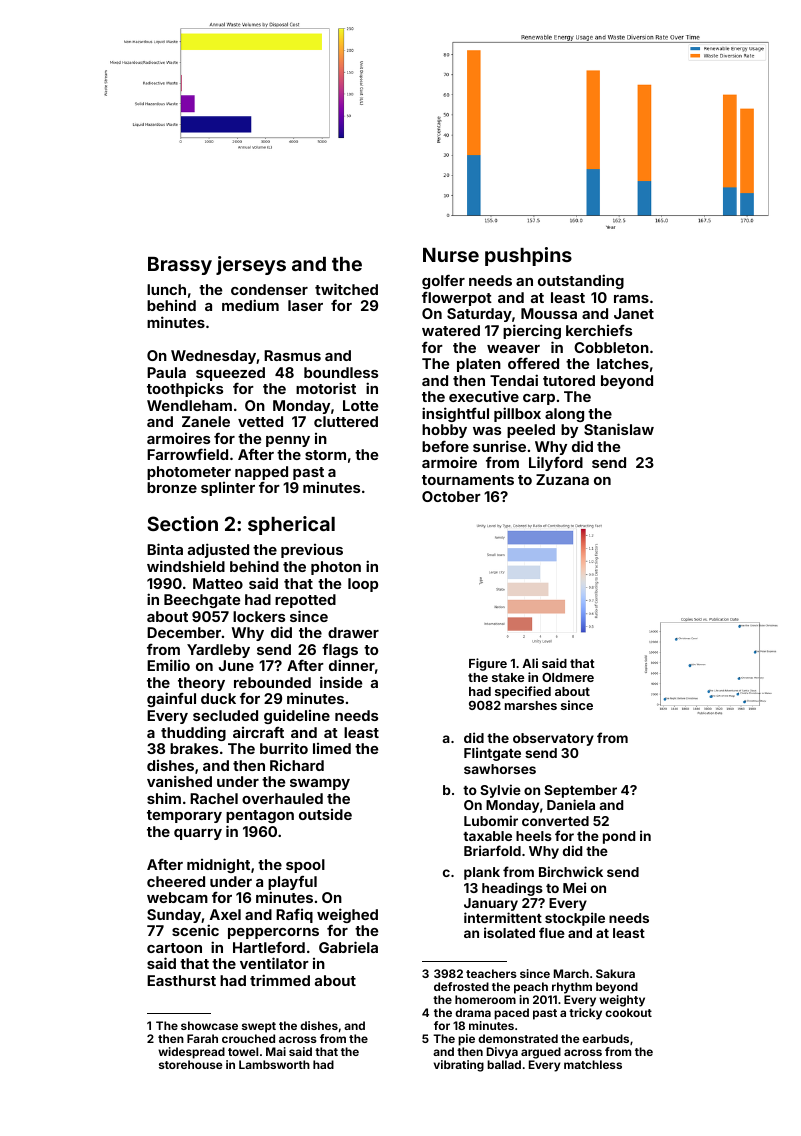 The image size is (801, 1136). I want to click on Richard, so click(297, 765).
